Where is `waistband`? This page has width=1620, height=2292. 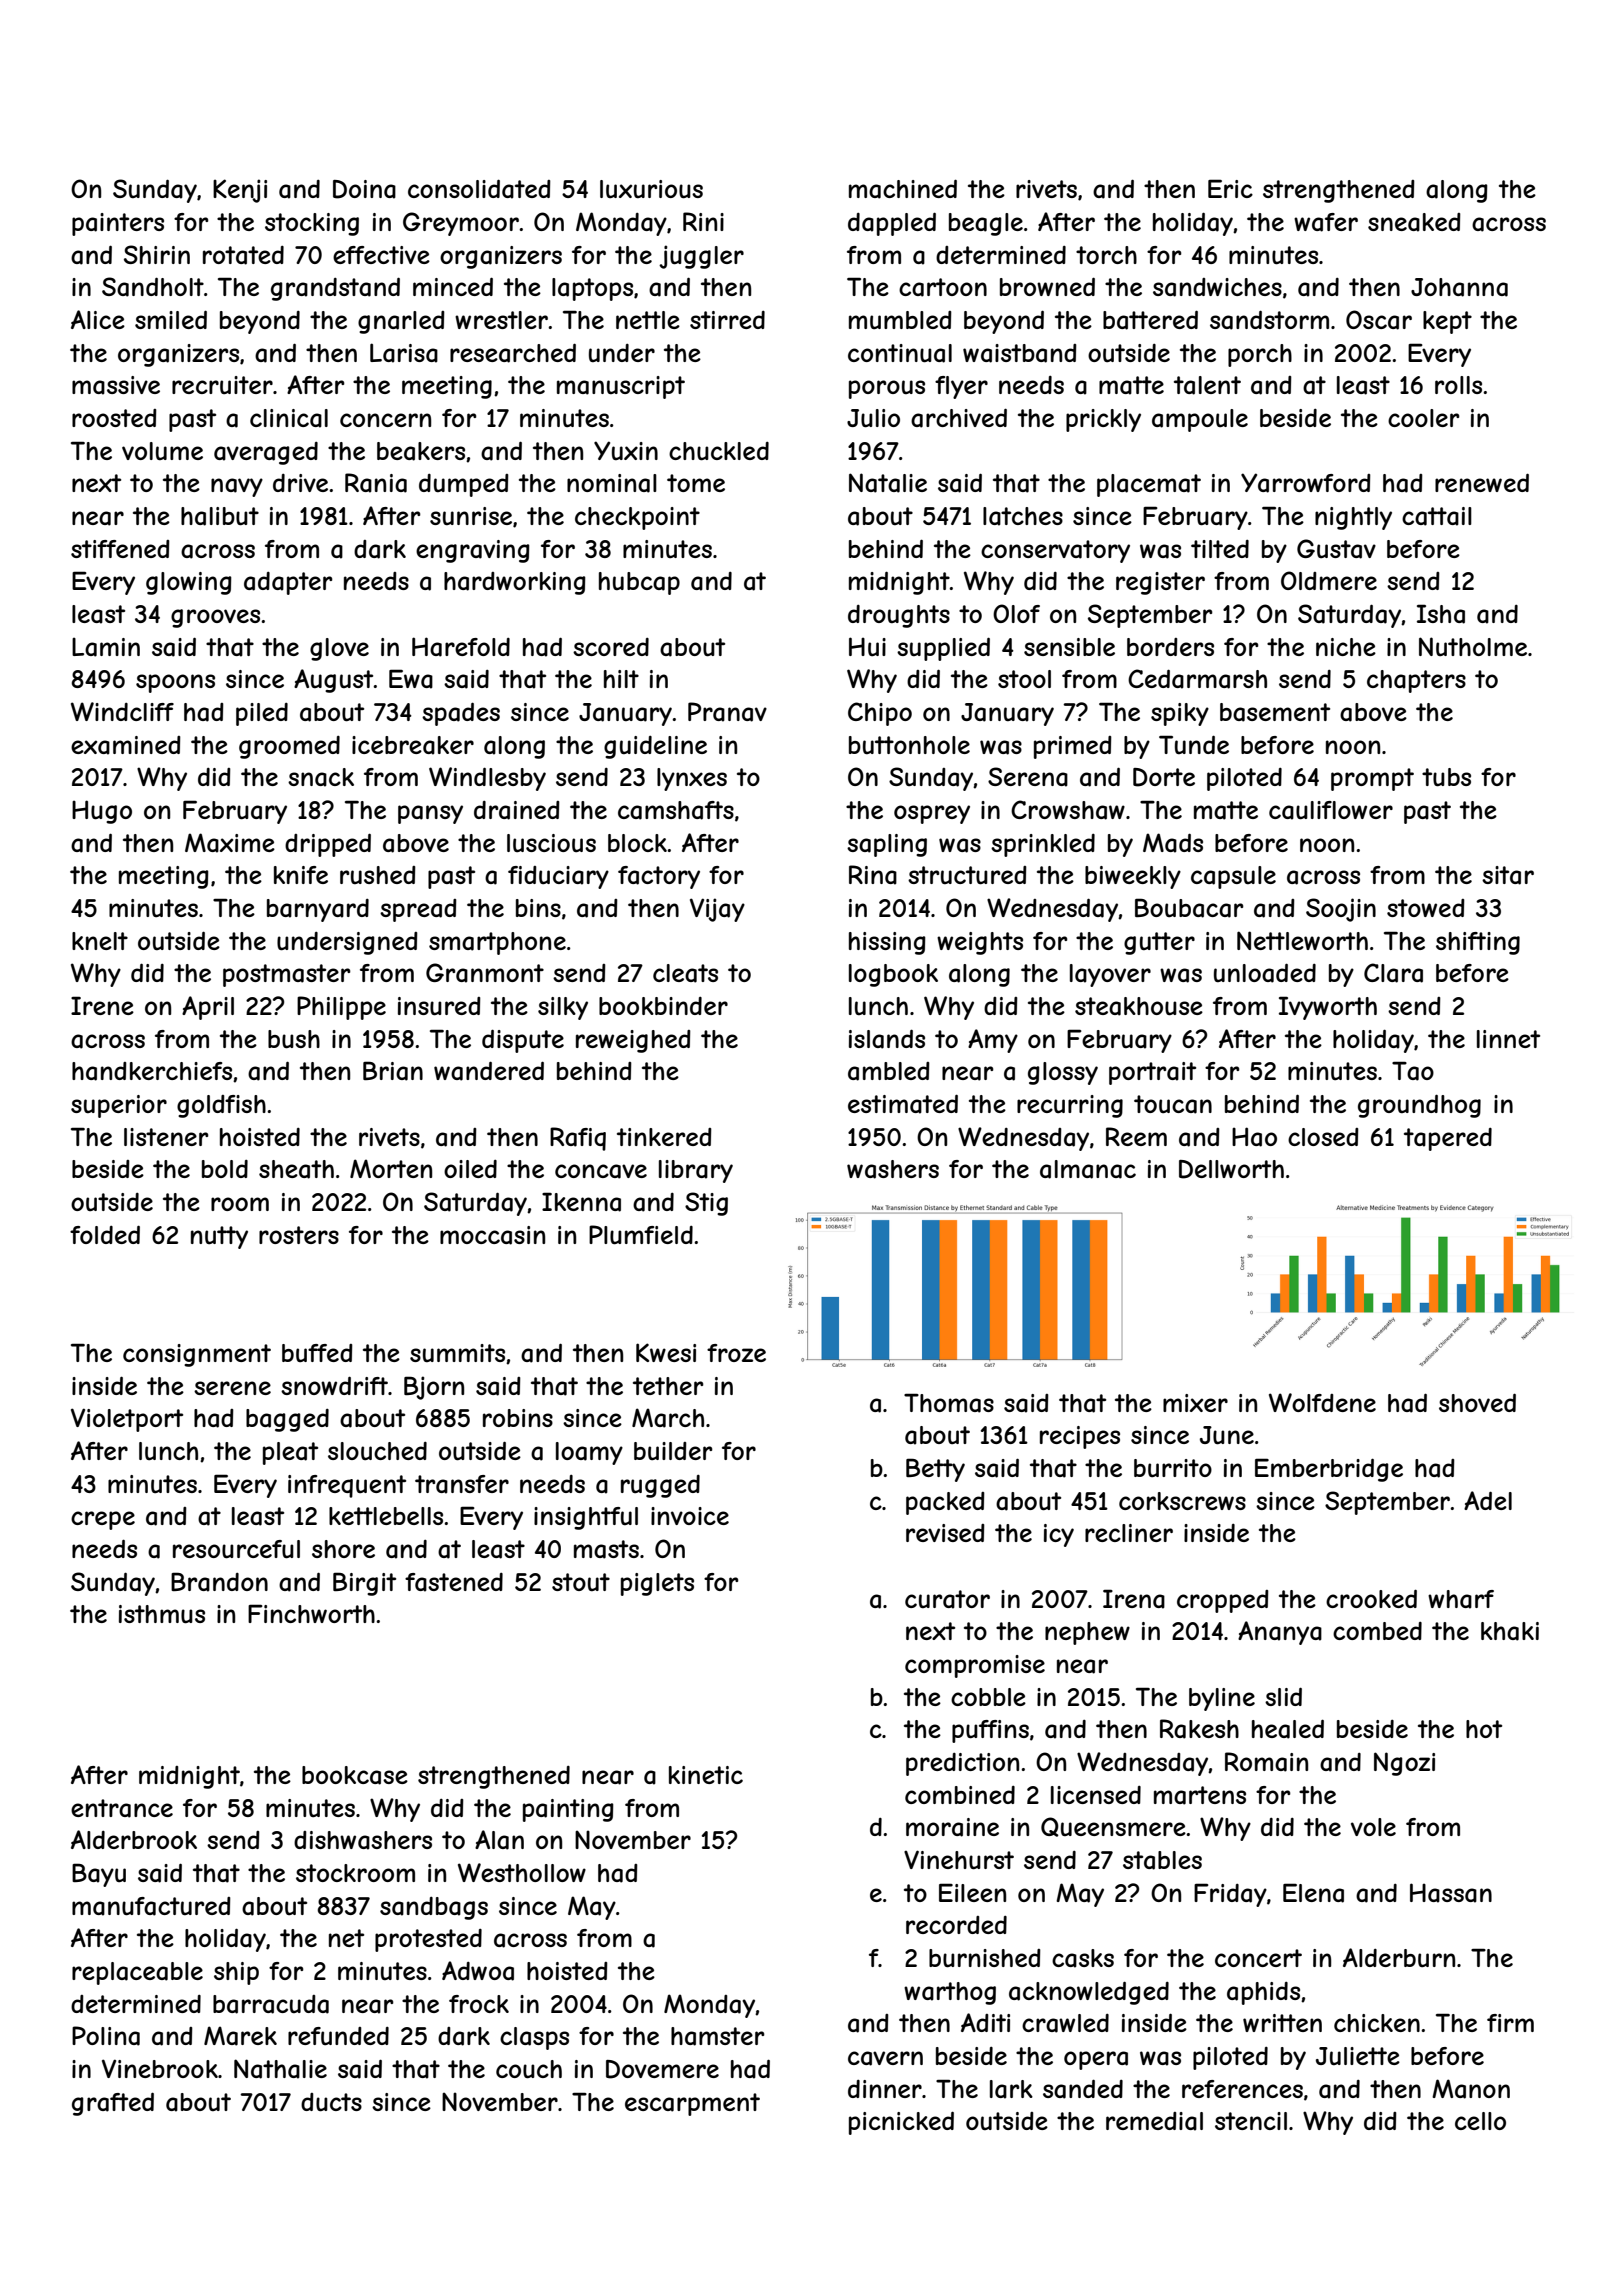
waistband is located at coordinates (1020, 353).
